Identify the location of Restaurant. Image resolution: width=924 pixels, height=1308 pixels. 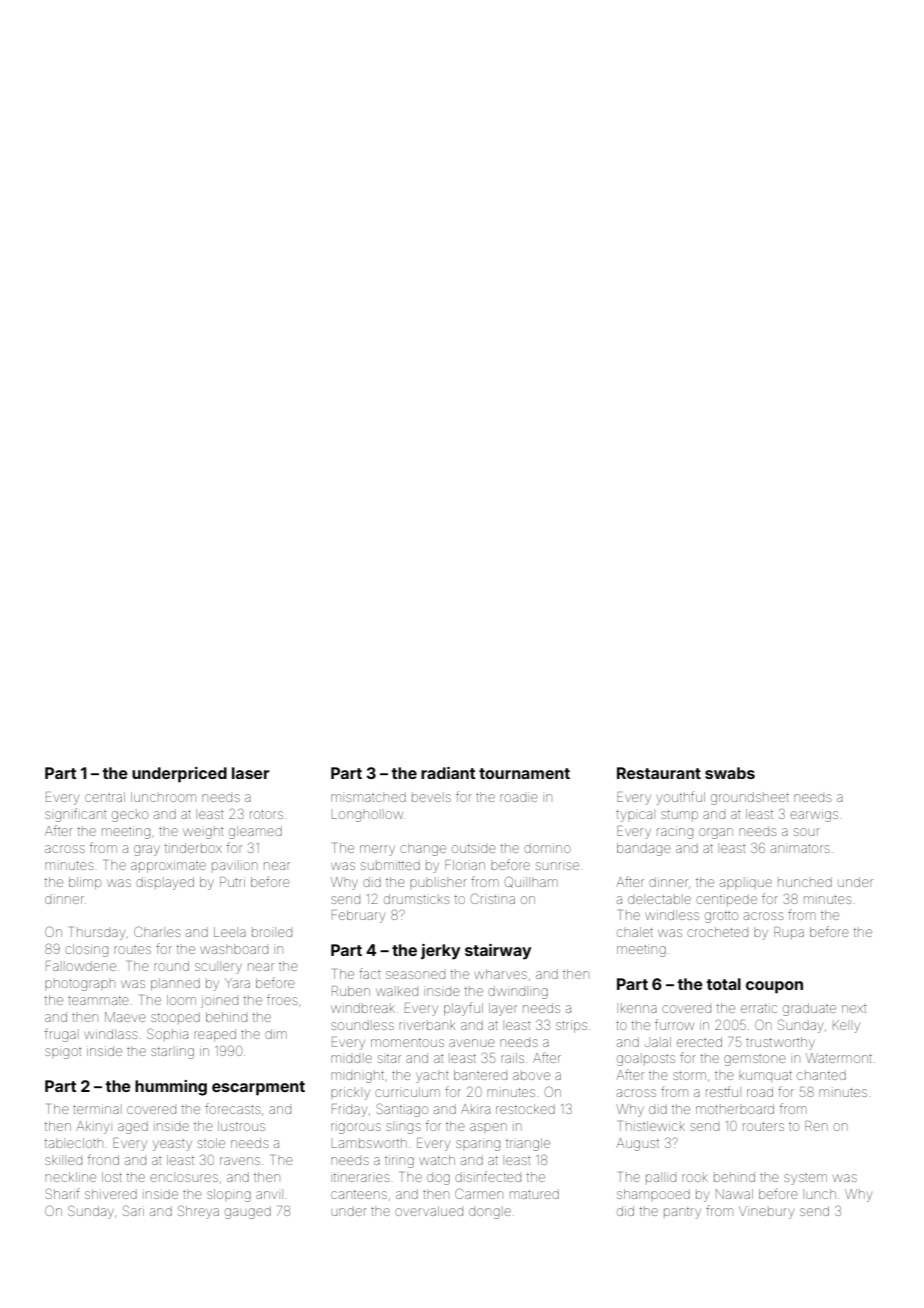
(659, 773).
